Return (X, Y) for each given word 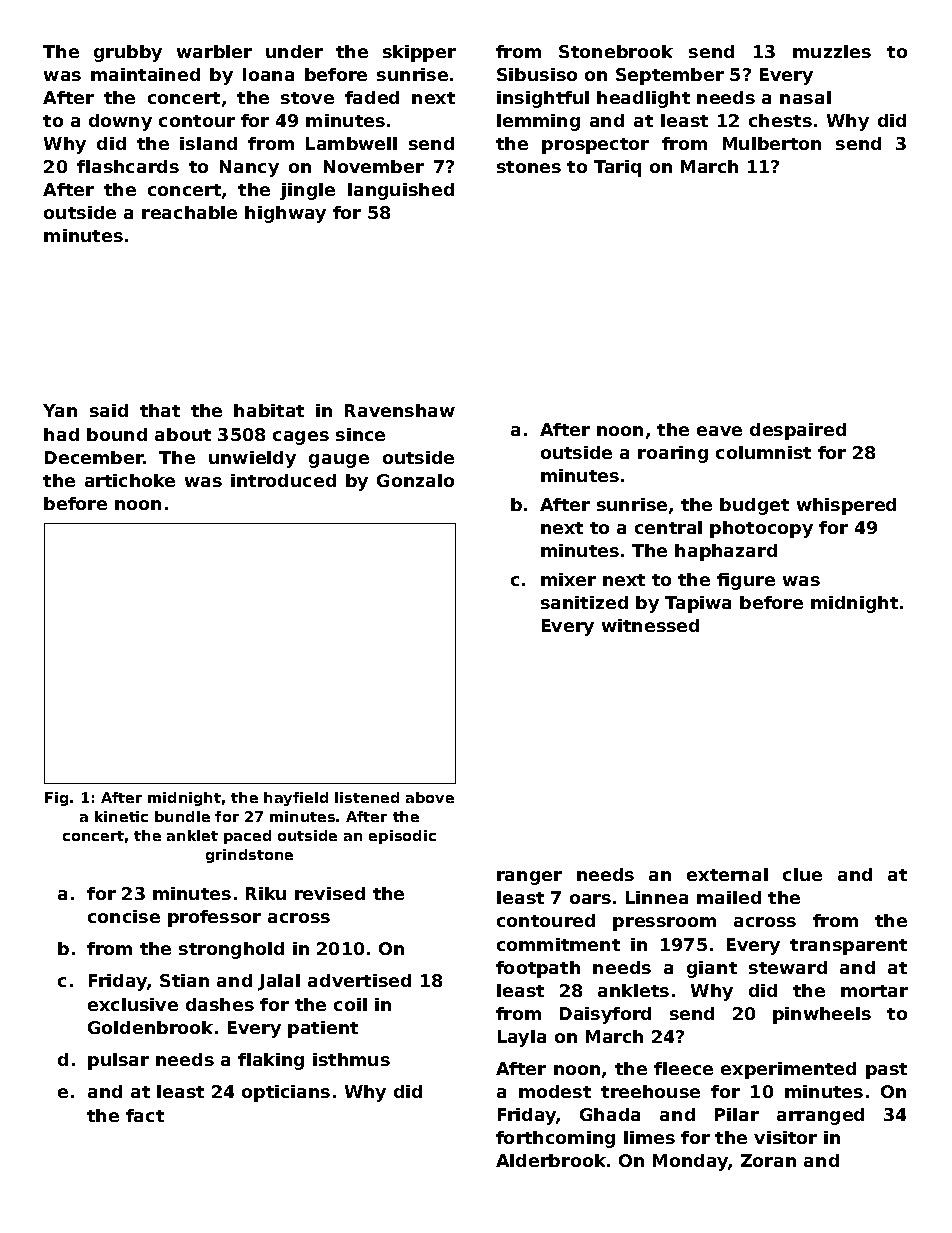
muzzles (832, 51)
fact (145, 1115)
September (670, 76)
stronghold (231, 950)
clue (802, 874)
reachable (189, 212)
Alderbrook (551, 1160)
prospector (595, 146)
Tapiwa (698, 604)
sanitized (584, 602)
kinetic (121, 816)
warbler (214, 51)
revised (330, 893)
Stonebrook (616, 51)
